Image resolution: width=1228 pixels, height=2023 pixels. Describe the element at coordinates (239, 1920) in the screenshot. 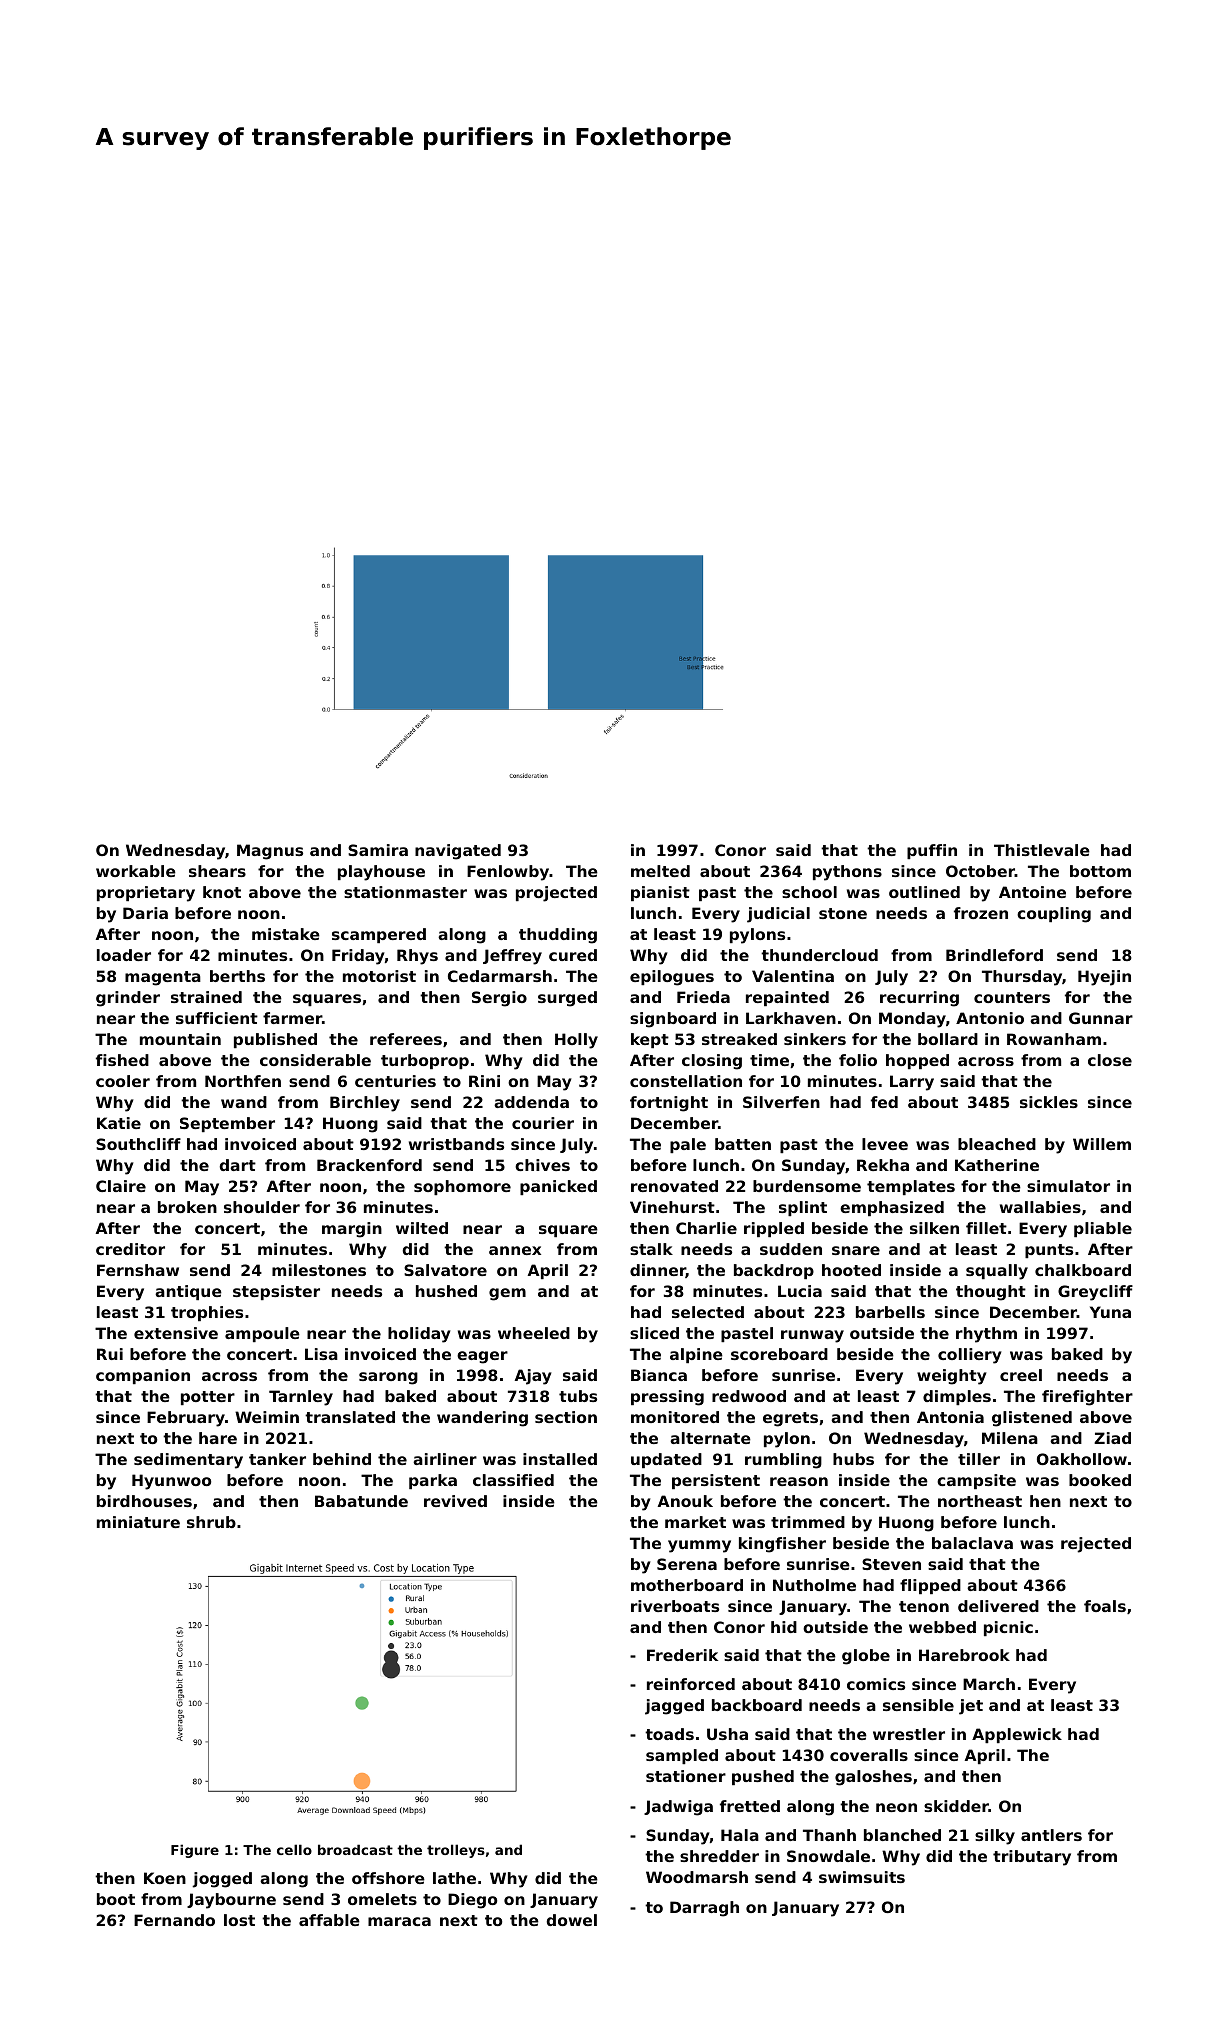

I see `lost` at that location.
